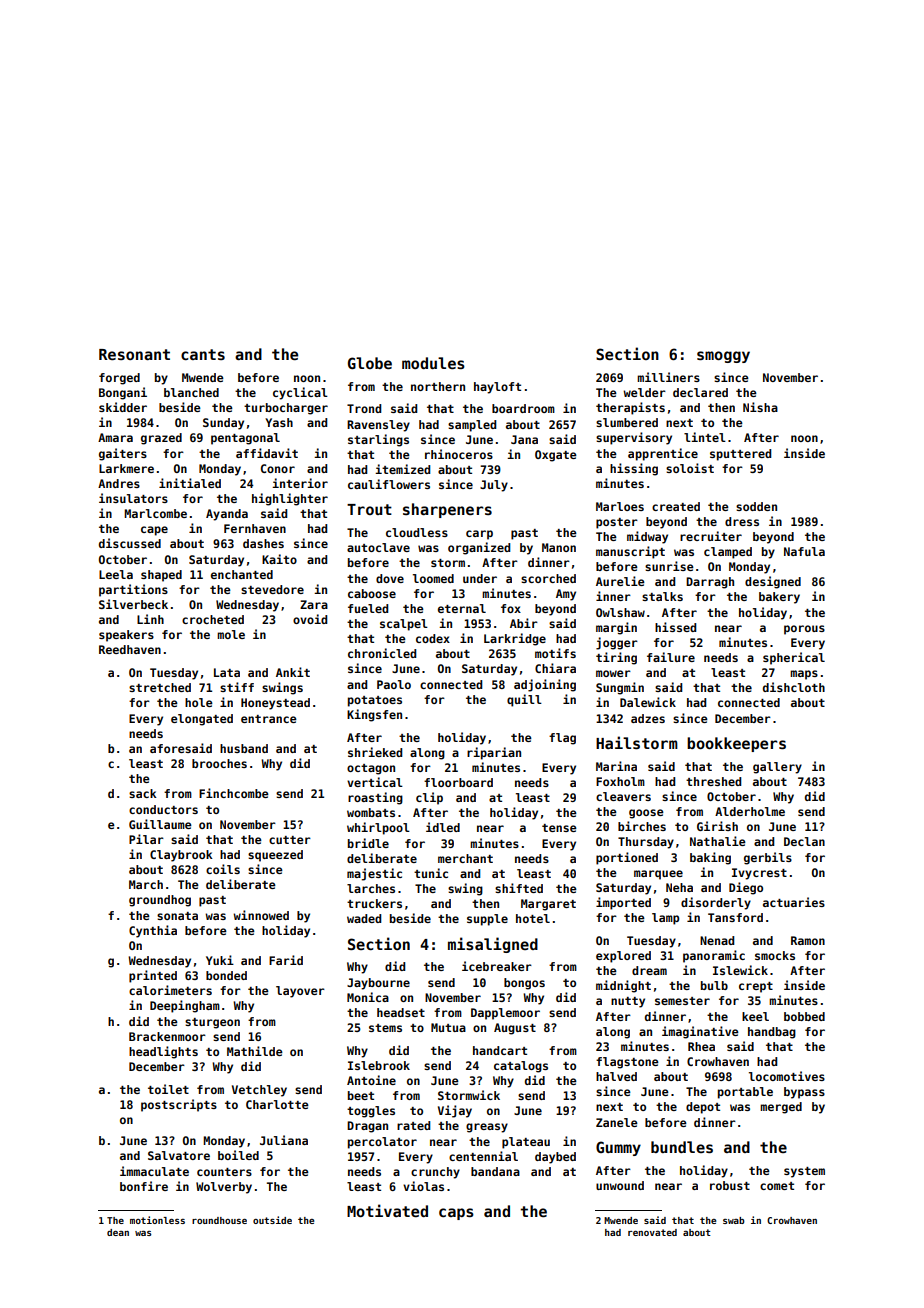 The image size is (924, 1308). Describe the element at coordinates (676, 506) in the screenshot. I see `created` at that location.
